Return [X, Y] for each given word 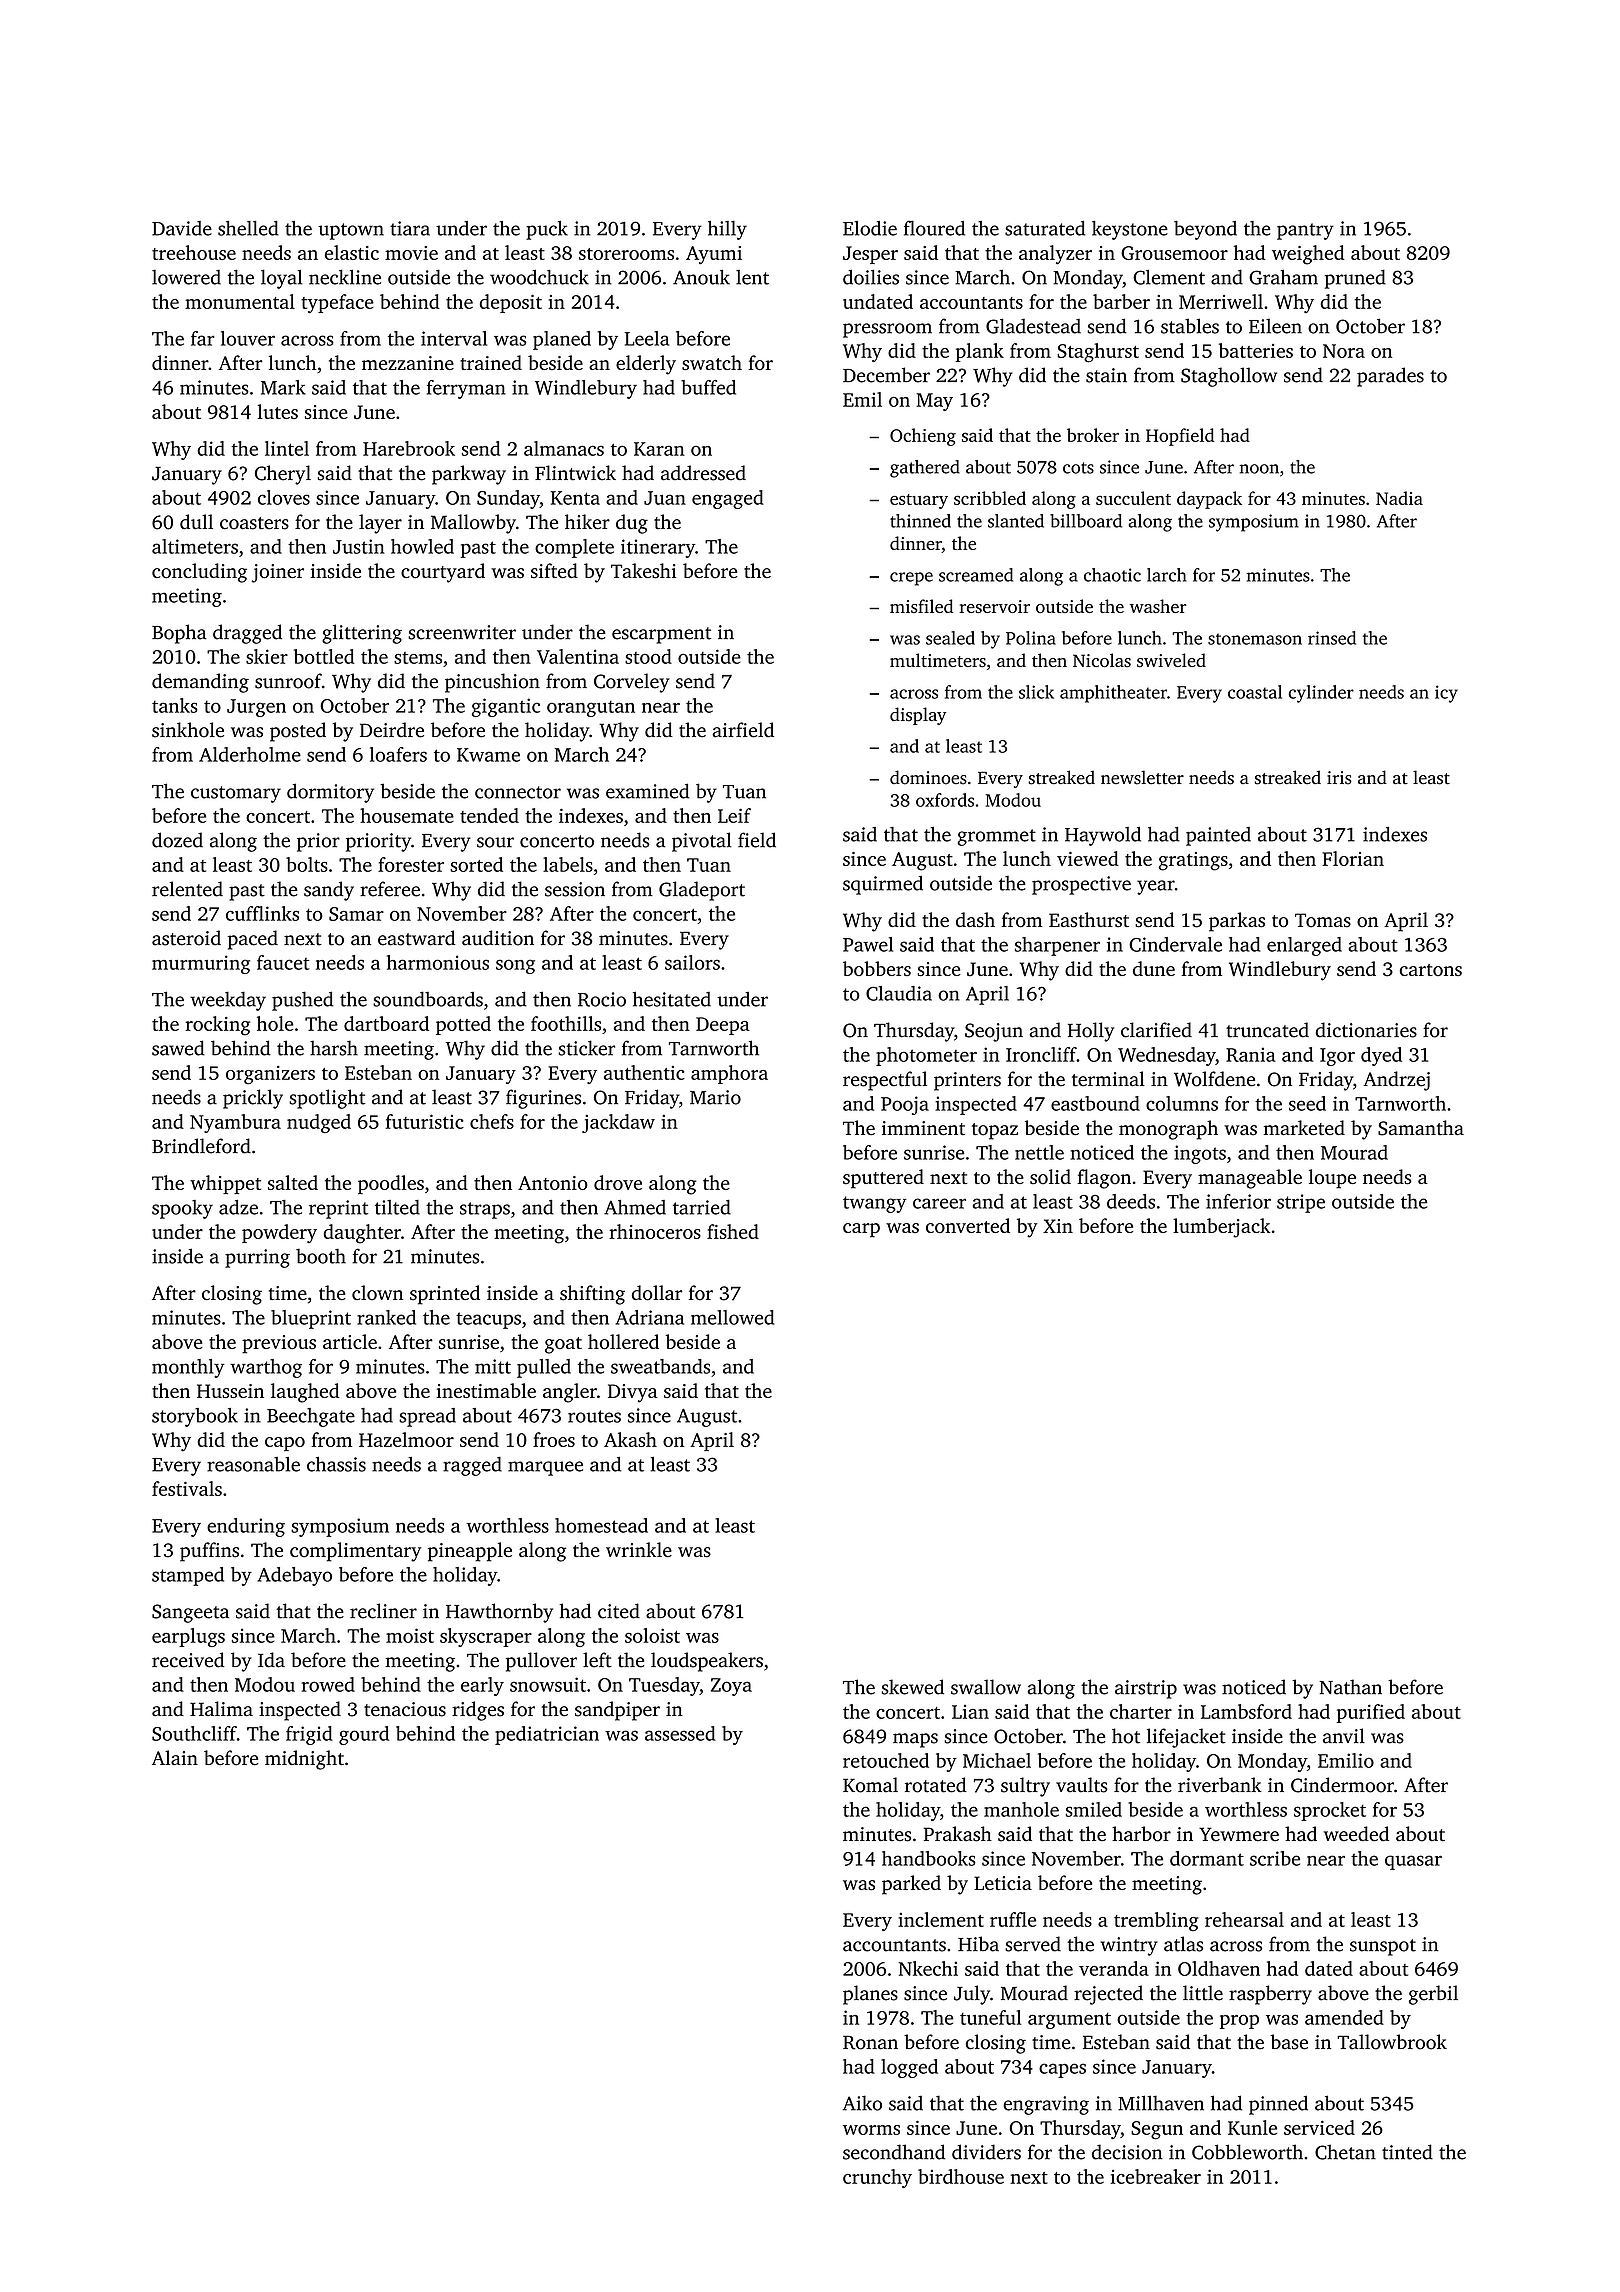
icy [1446, 694]
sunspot [1383, 1947]
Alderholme [250, 754]
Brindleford [201, 1146]
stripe [1301, 1203]
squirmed [883, 885]
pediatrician [547, 1735]
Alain [175, 1757]
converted [968, 1225]
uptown [351, 231]
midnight [304, 1760]
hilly [727, 230]
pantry [1305, 231]
